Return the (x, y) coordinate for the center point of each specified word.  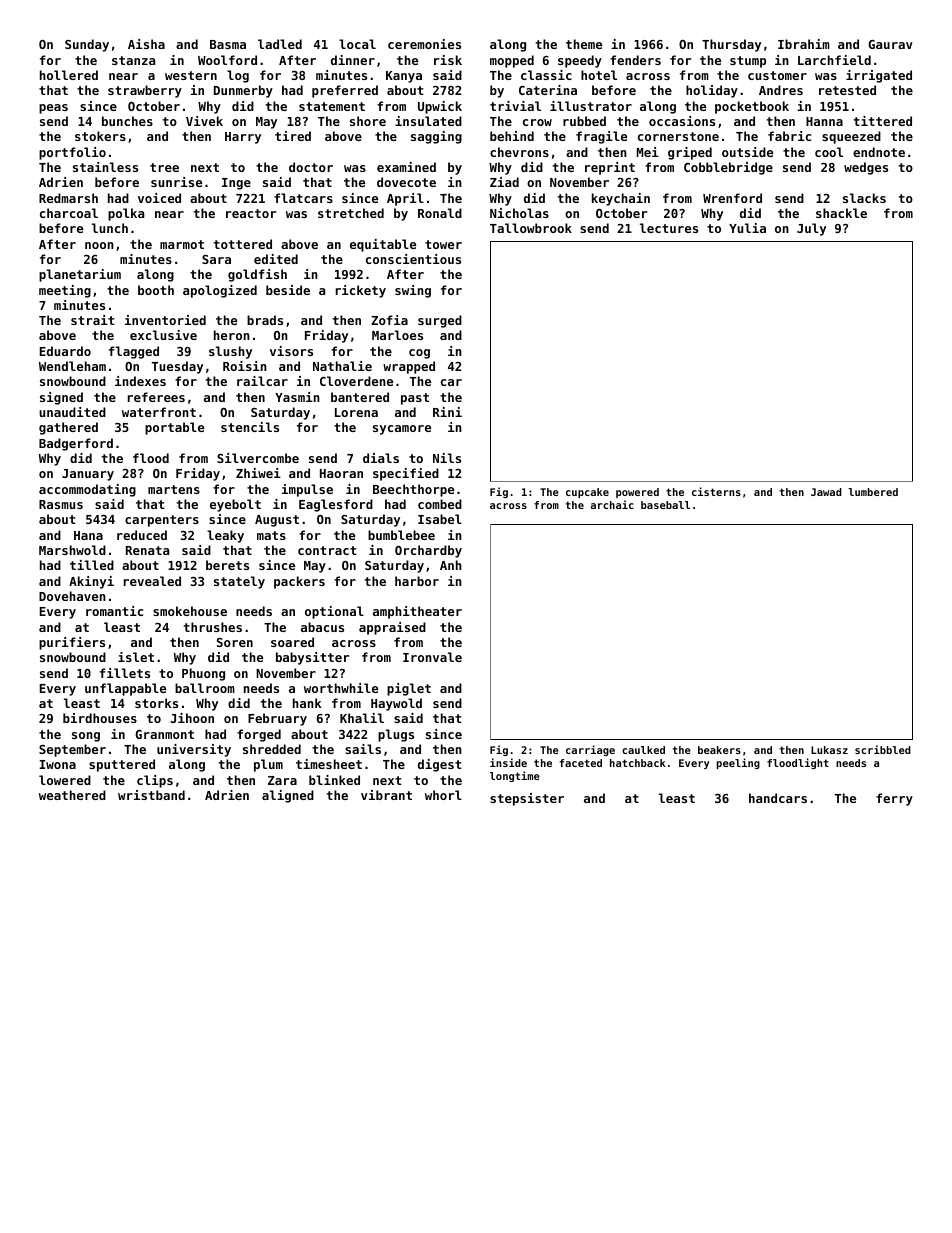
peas (53, 109)
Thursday (731, 45)
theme (584, 44)
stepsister (527, 799)
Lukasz (829, 750)
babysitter (312, 658)
